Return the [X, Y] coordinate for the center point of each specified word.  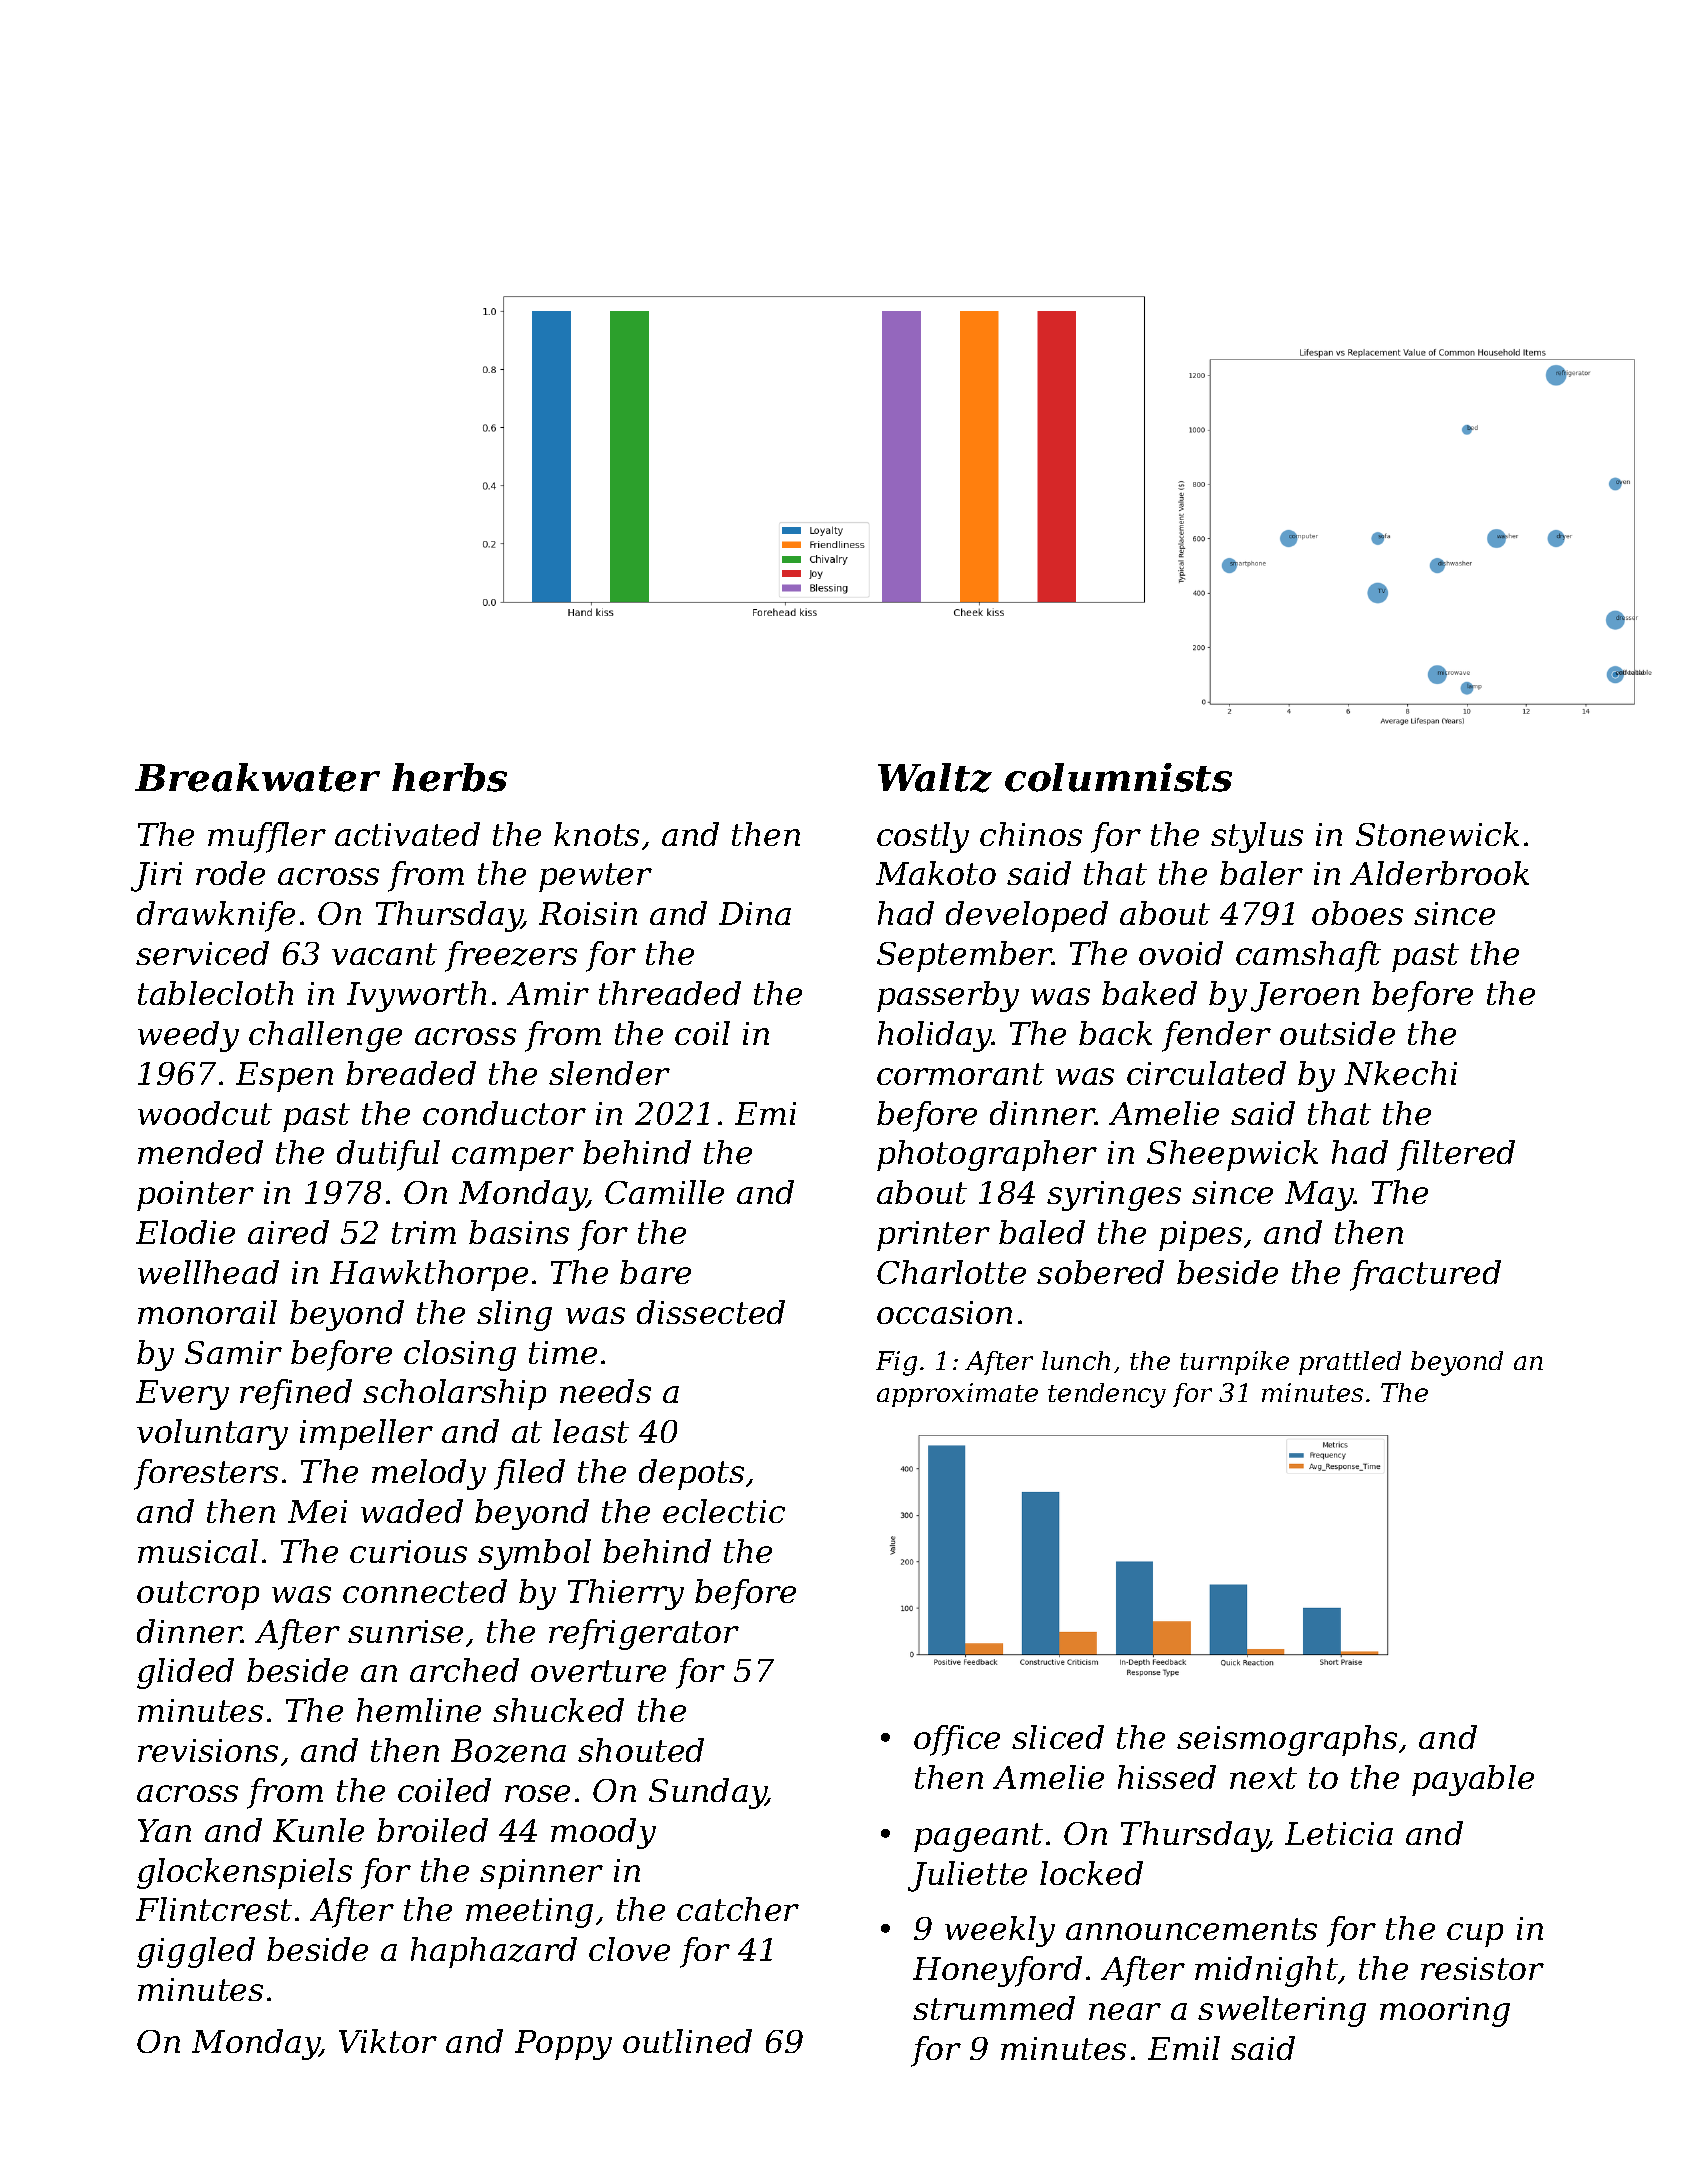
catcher [738, 1909]
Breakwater [257, 777]
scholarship [454, 1394]
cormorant [960, 1074]
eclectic [724, 1511]
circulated [1206, 1073]
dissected [711, 1312]
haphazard [494, 1952]
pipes [1200, 1236]
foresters [206, 1474]
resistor [1482, 1968]
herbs [449, 777]
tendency [1107, 1395]
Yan [164, 1830]
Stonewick [1437, 834]
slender [609, 1073]
